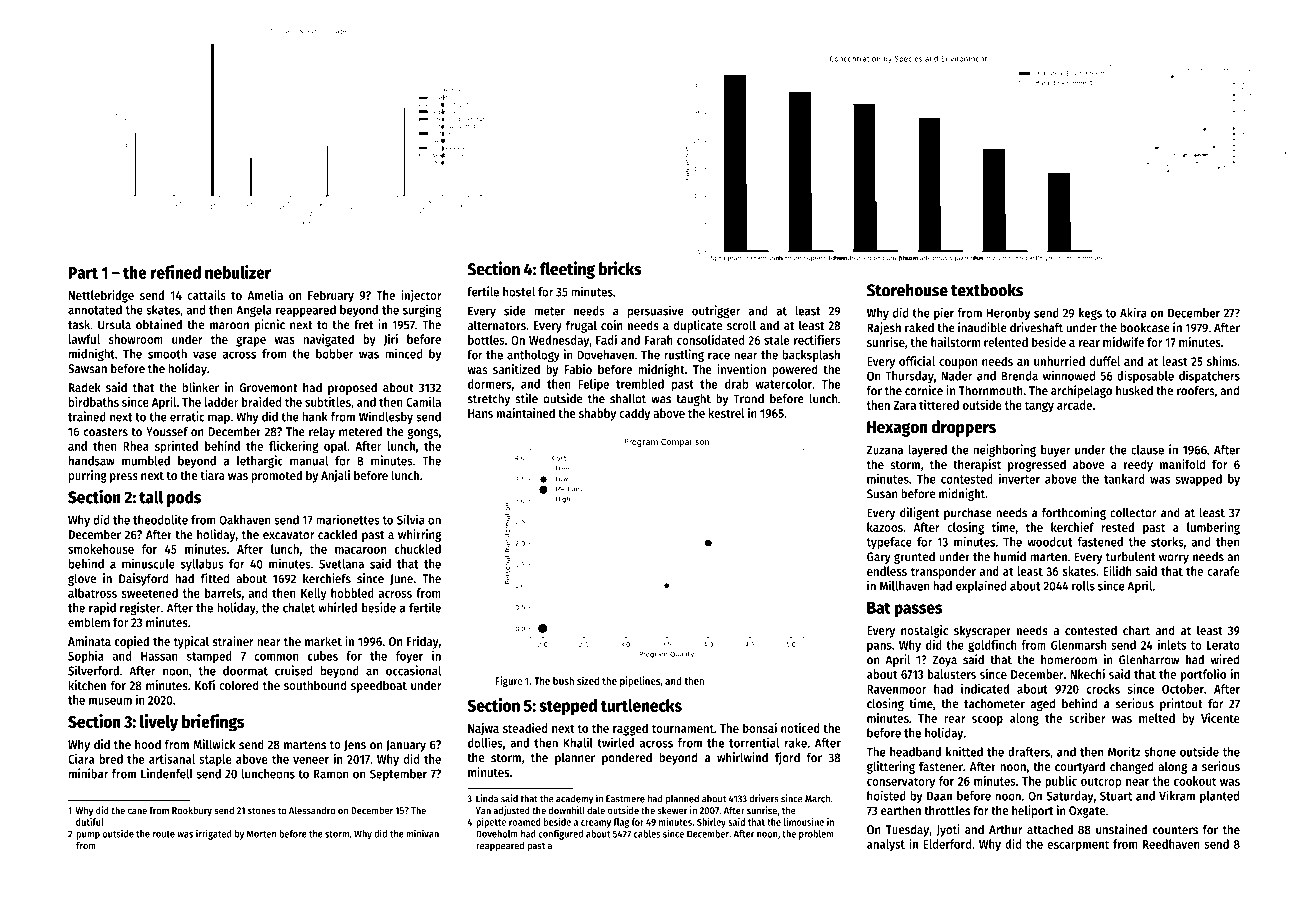  Describe the element at coordinates (1133, 312) in the document. I see `Akira` at that location.
